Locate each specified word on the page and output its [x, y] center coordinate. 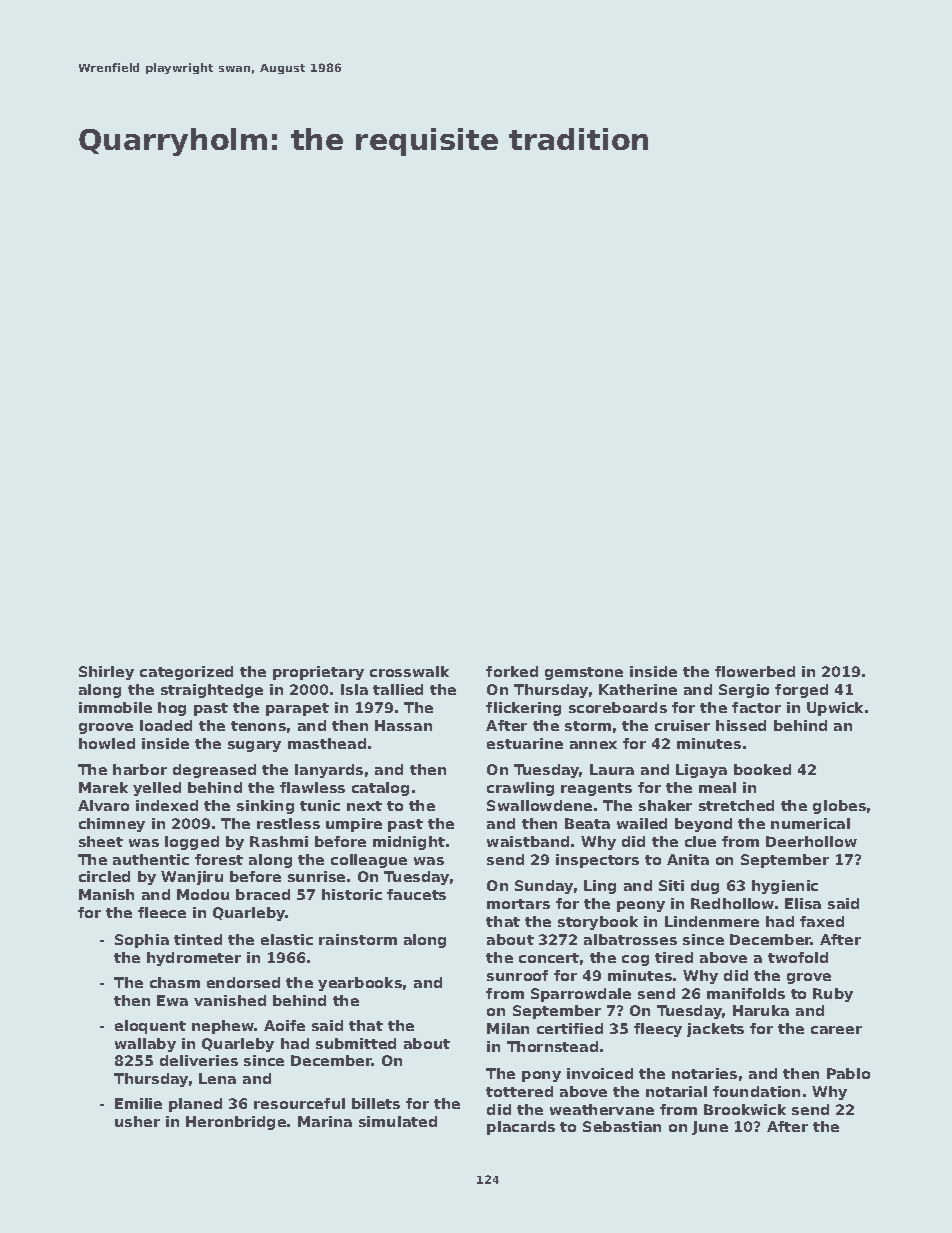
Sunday [544, 887]
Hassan [403, 725]
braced [263, 894]
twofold [798, 957]
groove [106, 728]
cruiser [682, 725]
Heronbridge [236, 1123]
